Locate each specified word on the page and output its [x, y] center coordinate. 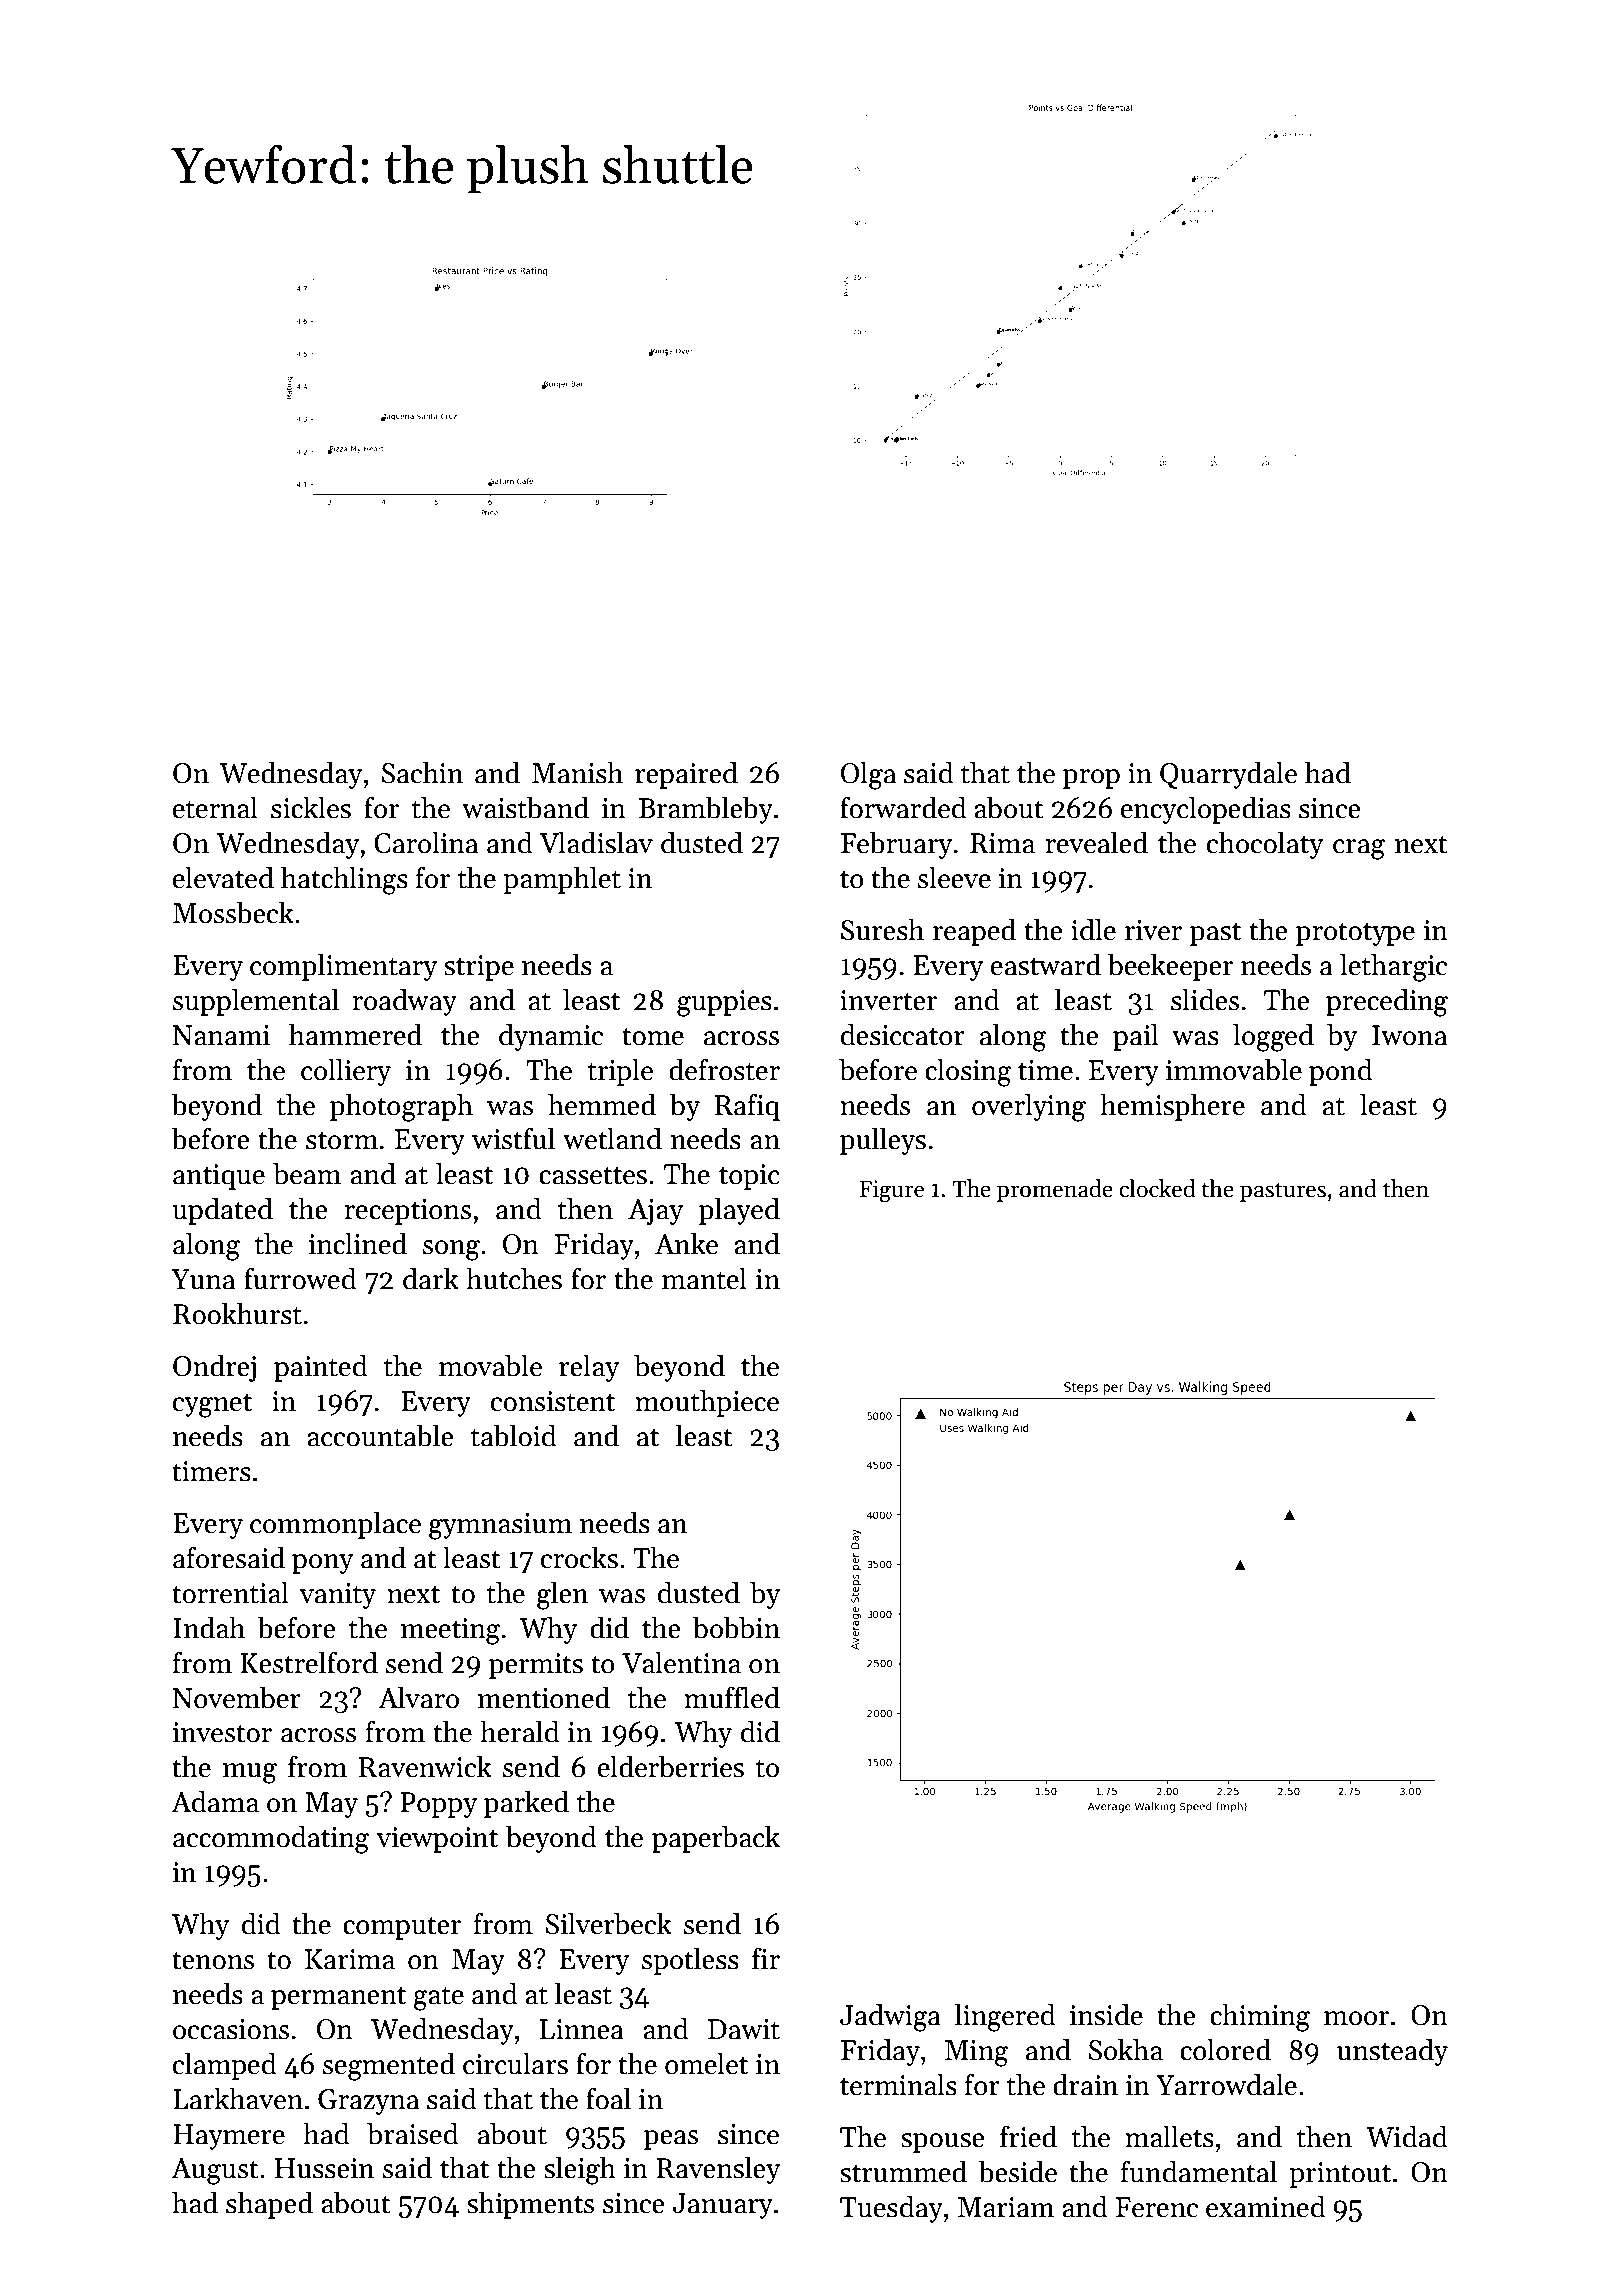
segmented [389, 2066]
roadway [404, 1002]
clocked [1157, 1188]
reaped [974, 932]
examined [1265, 2206]
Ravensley [718, 2170]
